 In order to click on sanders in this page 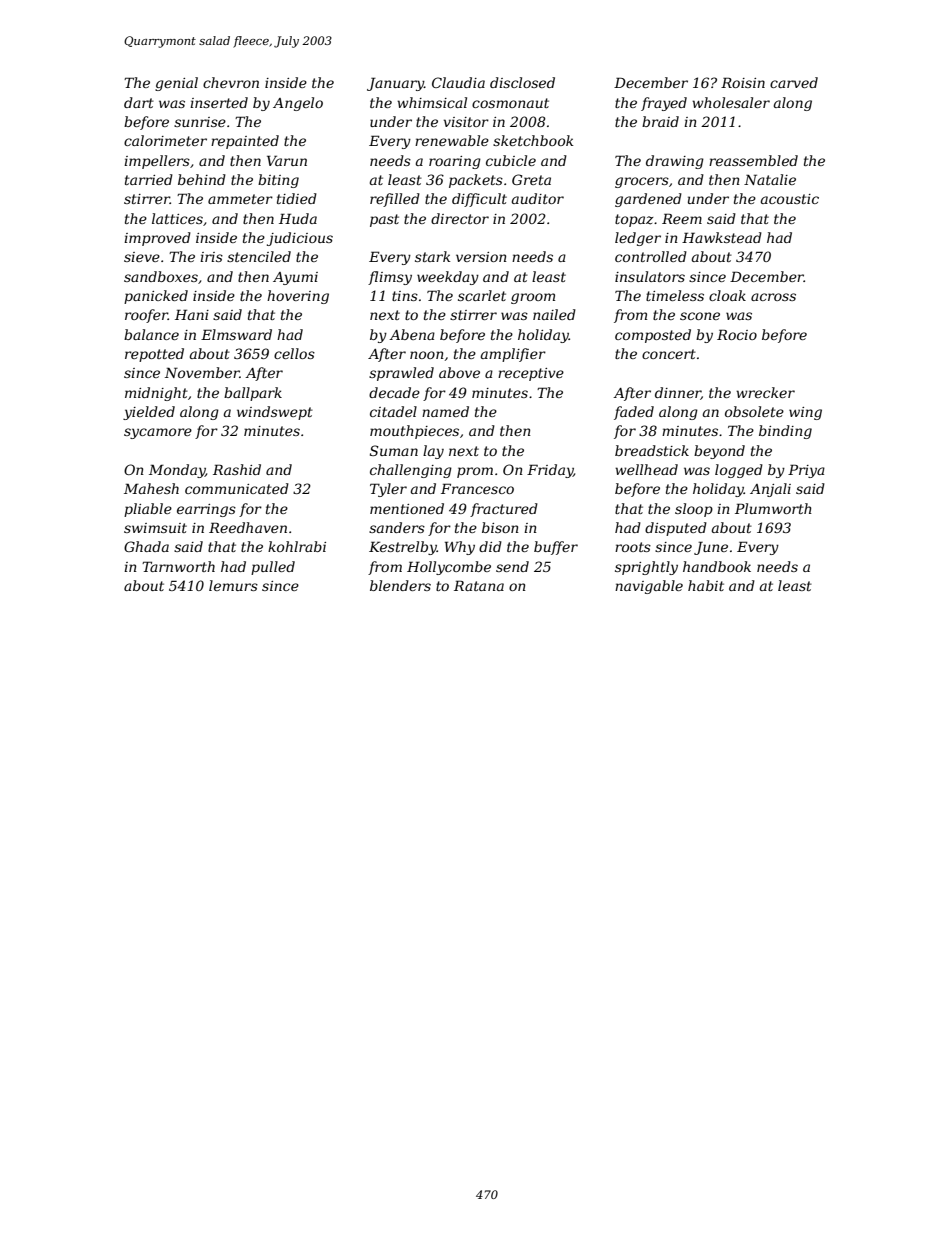, I will do `click(397, 527)`.
